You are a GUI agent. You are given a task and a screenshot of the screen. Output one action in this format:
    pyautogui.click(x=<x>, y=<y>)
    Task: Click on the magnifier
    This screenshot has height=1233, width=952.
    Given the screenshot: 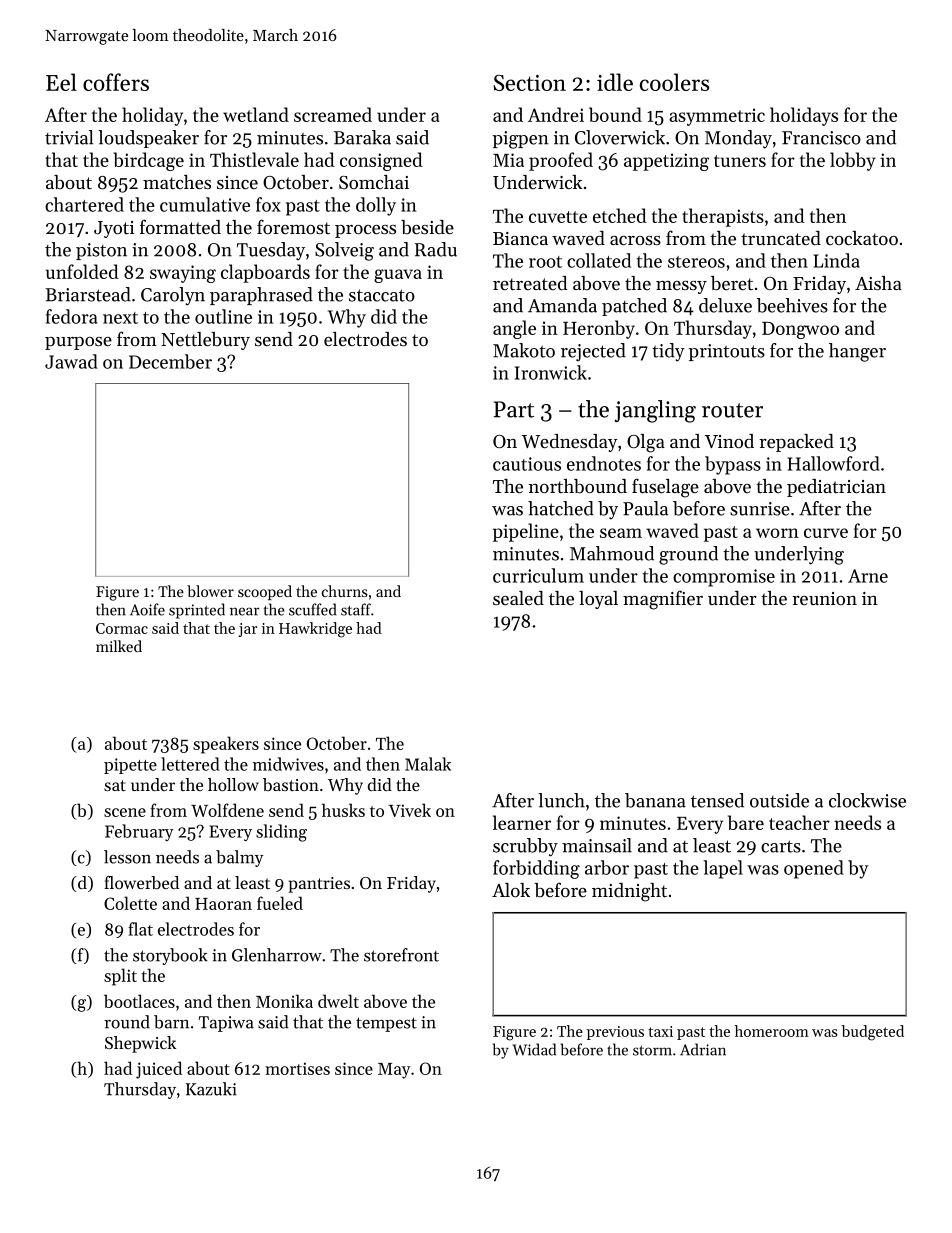 What is the action you would take?
    pyautogui.click(x=663, y=600)
